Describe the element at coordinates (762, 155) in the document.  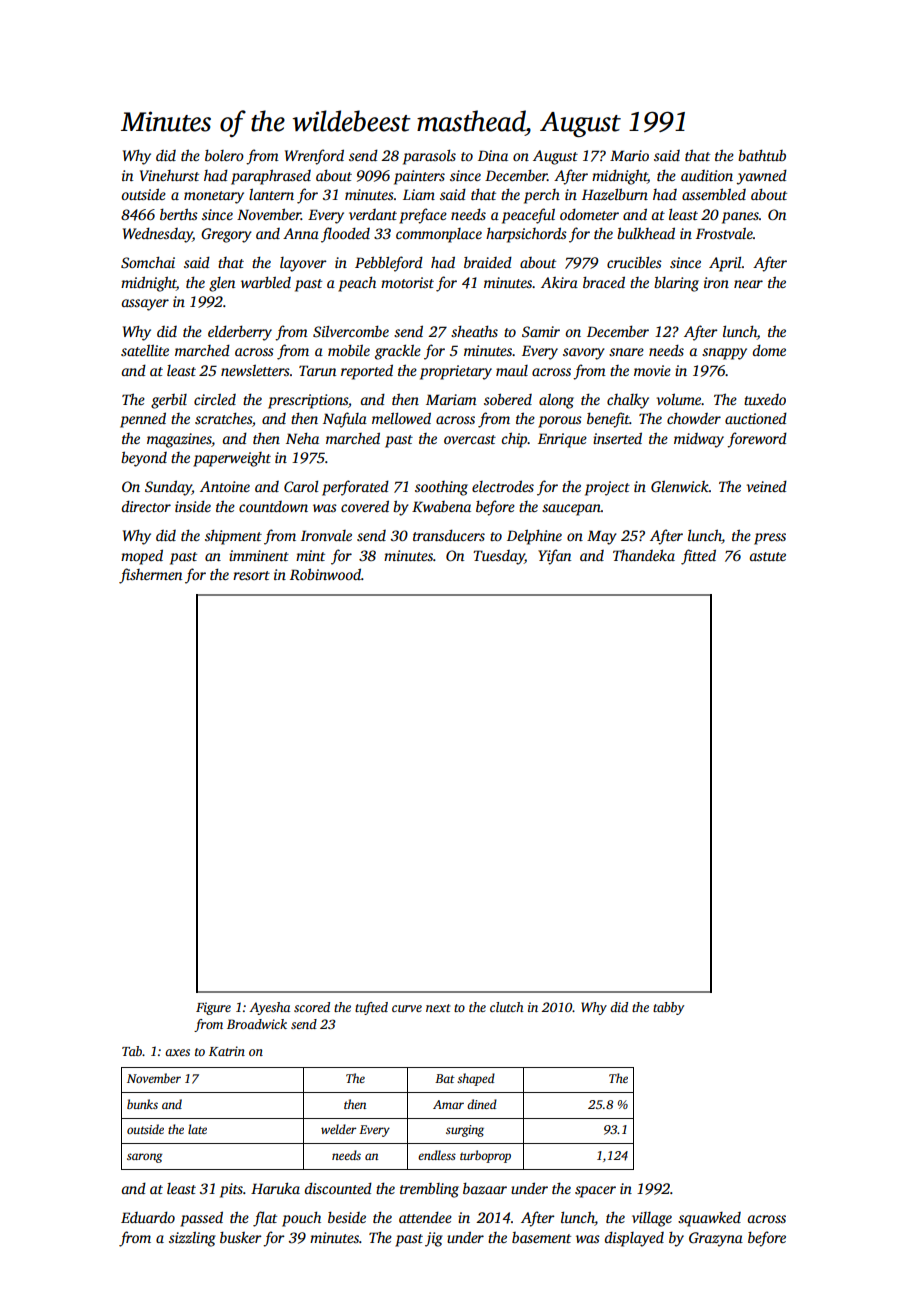
I see `bathtub` at that location.
